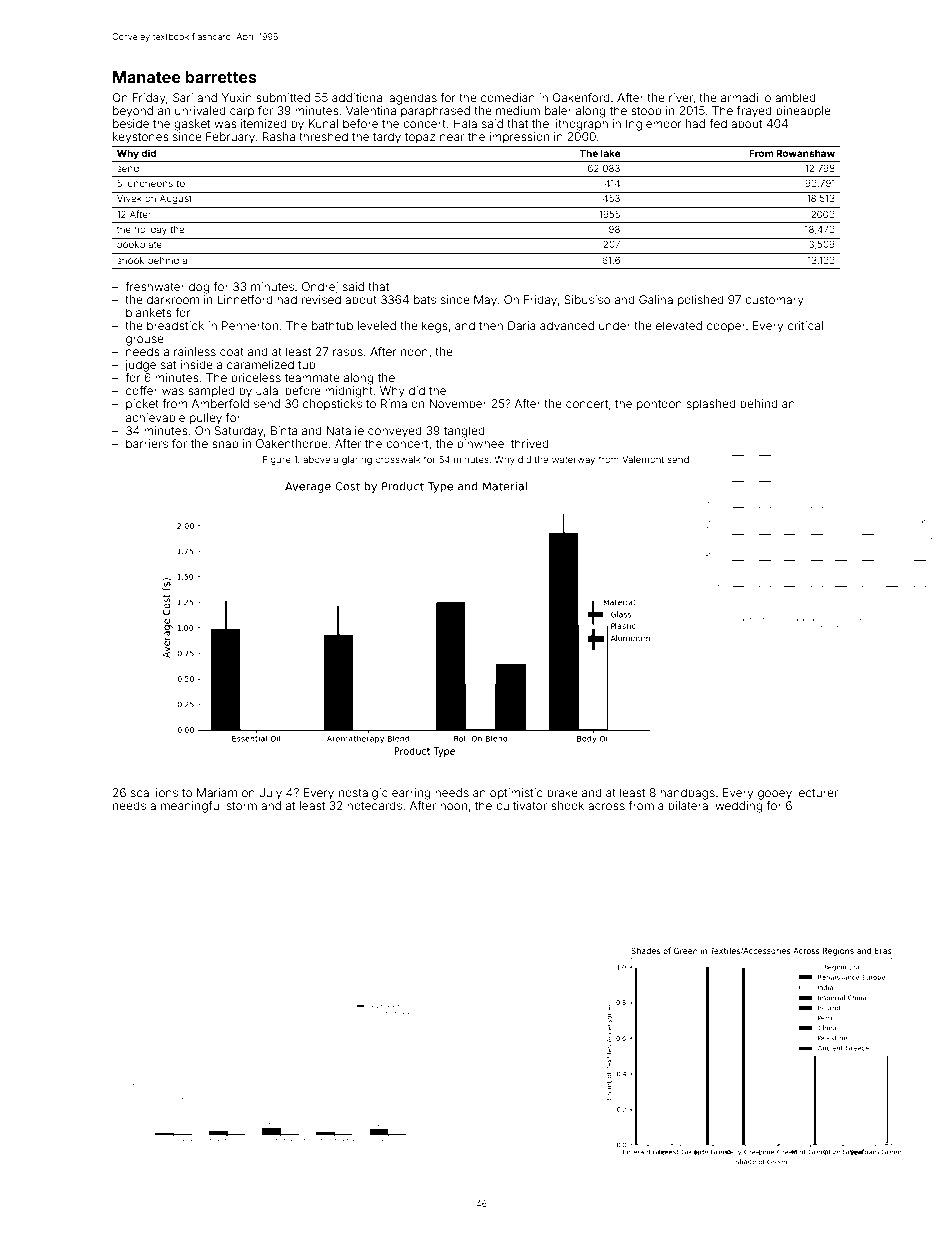  I want to click on Valentina, so click(371, 110).
